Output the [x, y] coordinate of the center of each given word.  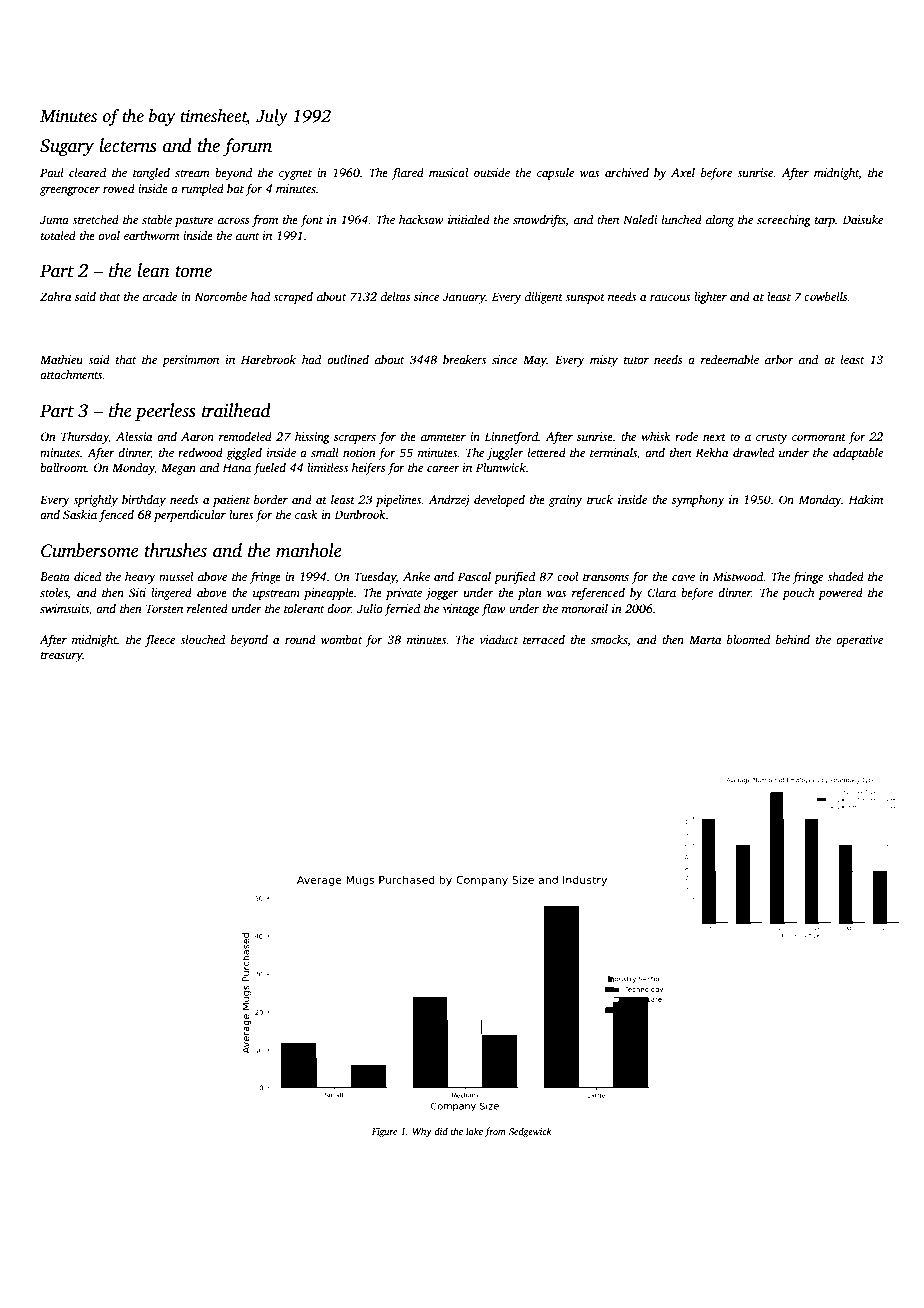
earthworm [151, 235]
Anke [416, 576]
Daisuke [862, 219]
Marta [705, 639]
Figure [384, 1133]
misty [604, 361]
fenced [116, 516]
